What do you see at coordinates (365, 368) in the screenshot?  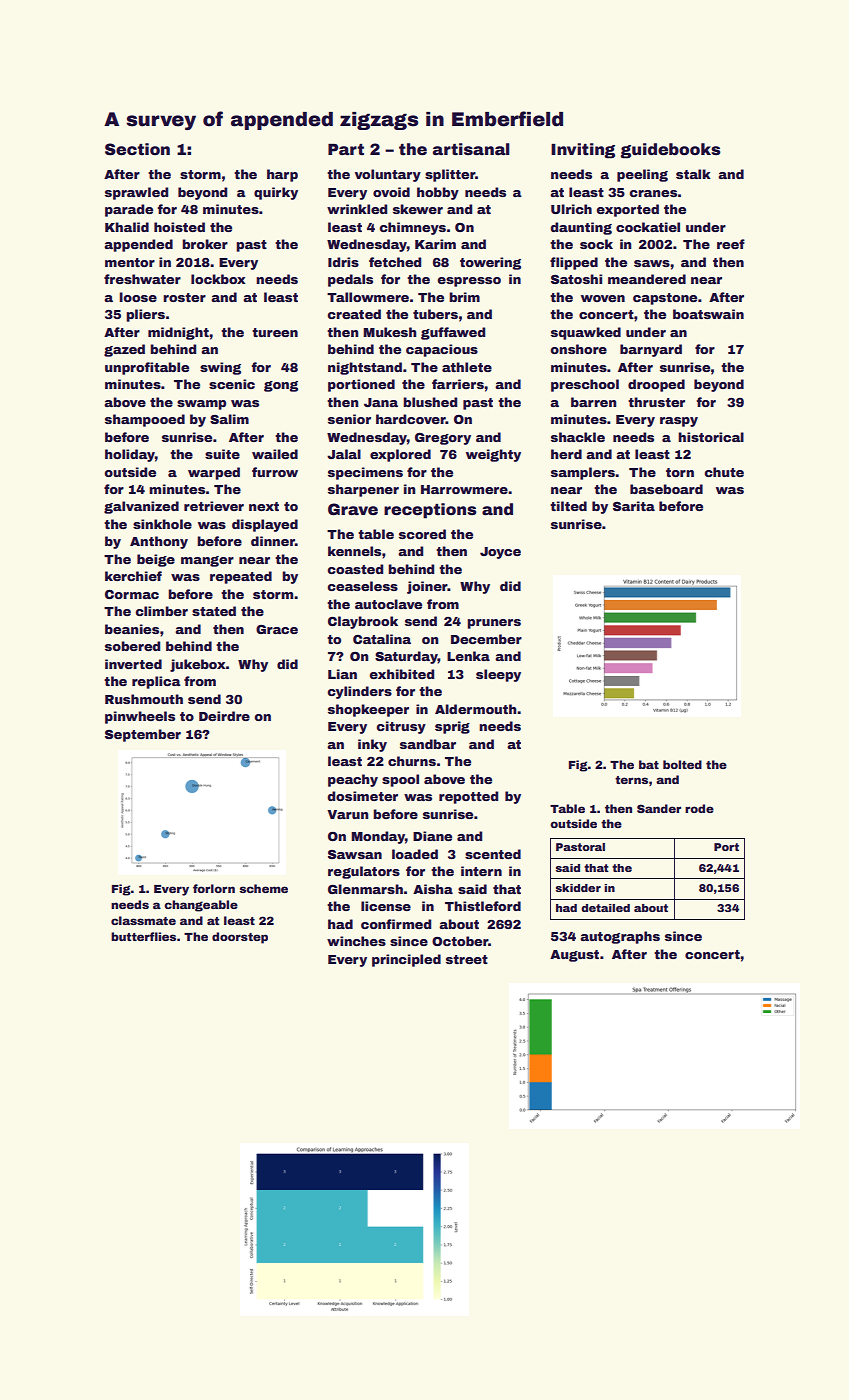 I see `nightstand` at bounding box center [365, 368].
